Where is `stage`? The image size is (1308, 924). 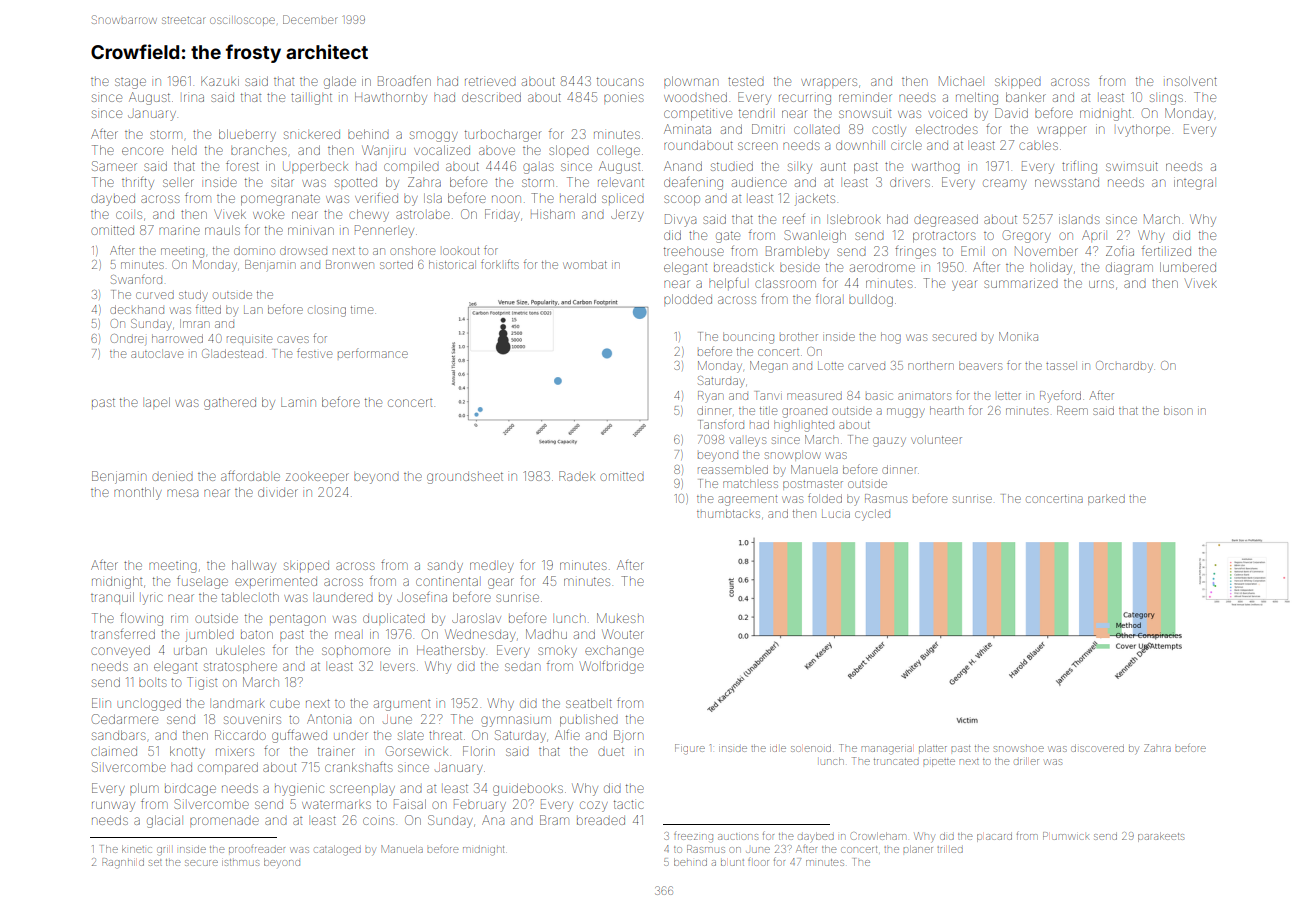 stage is located at coordinates (130, 83).
